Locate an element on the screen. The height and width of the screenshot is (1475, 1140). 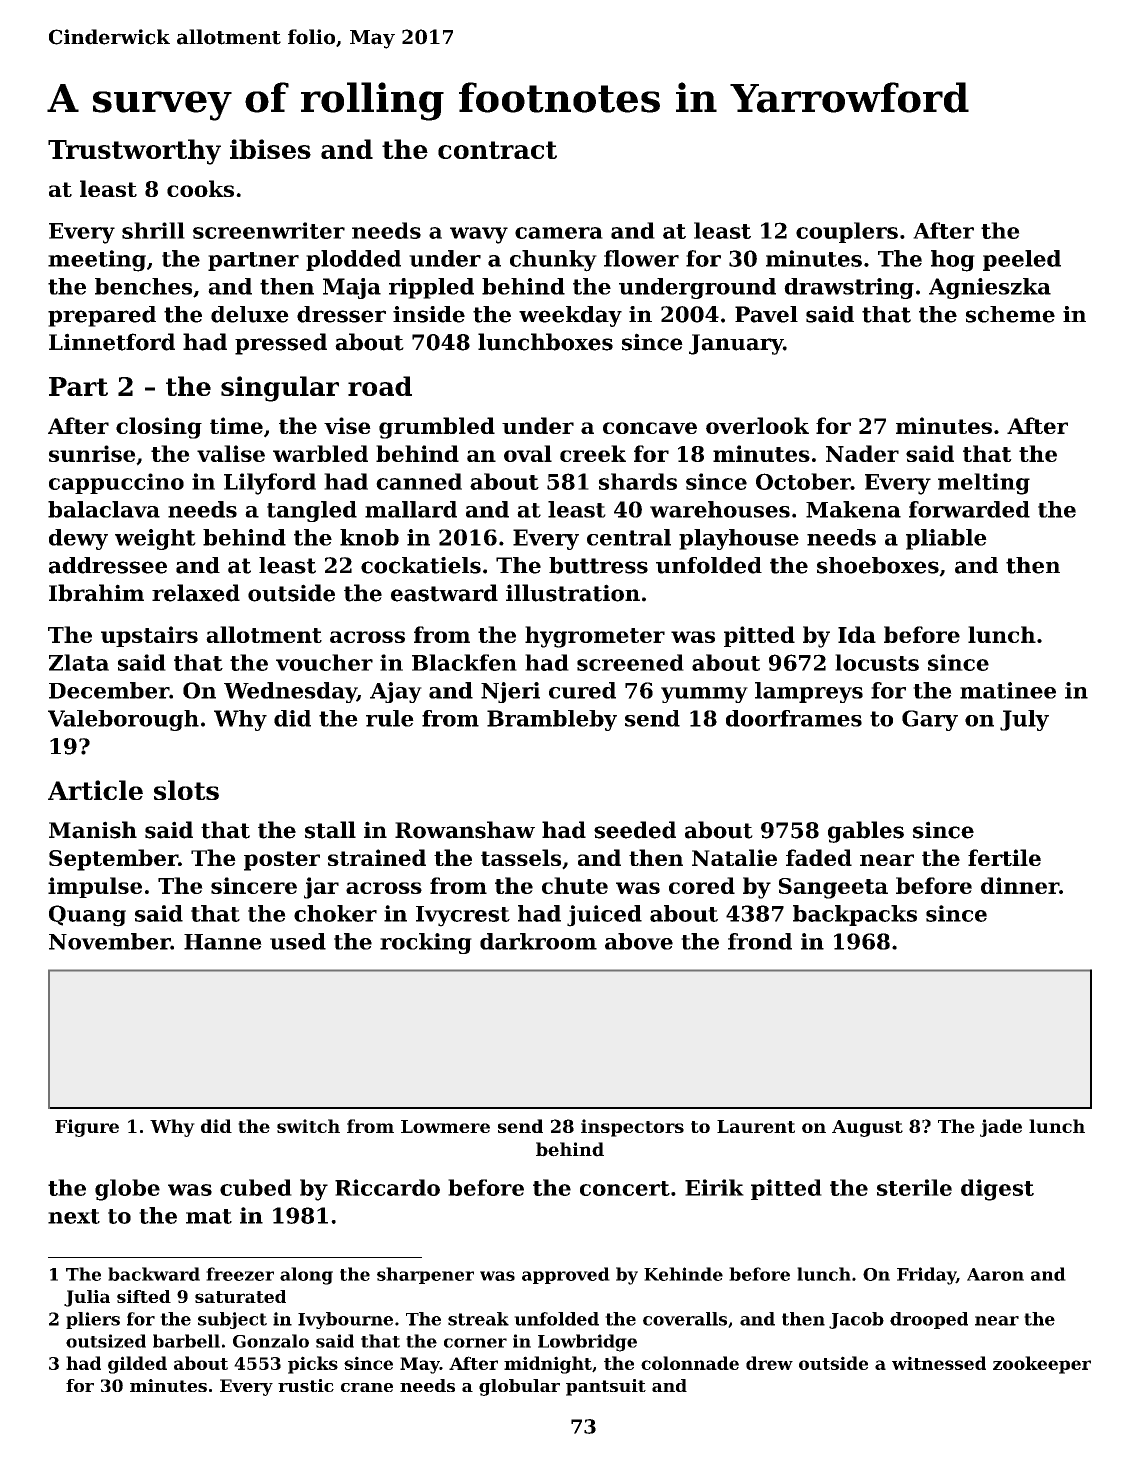
grumbled is located at coordinates (437, 428).
